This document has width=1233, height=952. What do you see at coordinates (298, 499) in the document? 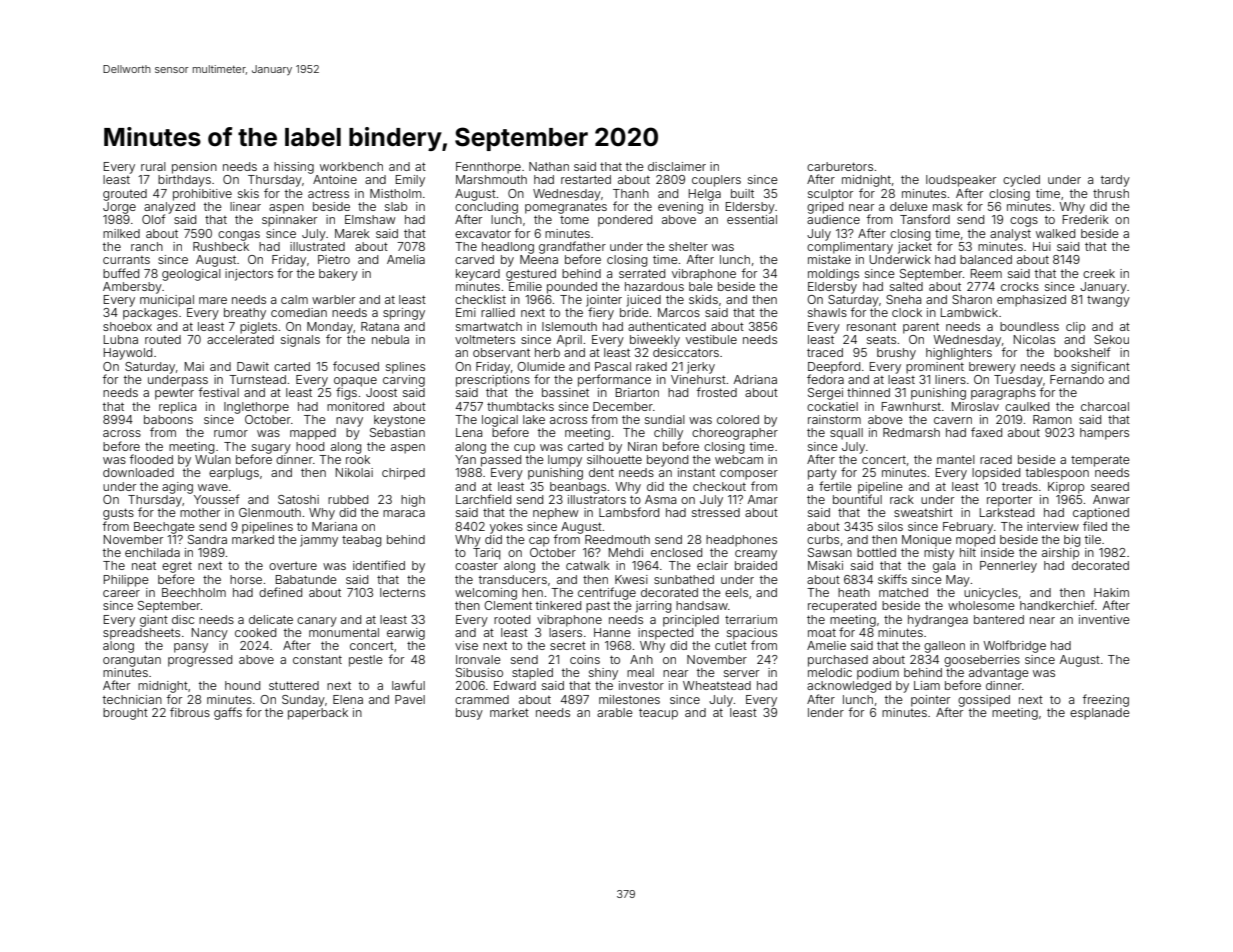
I see `Satoshi` at bounding box center [298, 499].
